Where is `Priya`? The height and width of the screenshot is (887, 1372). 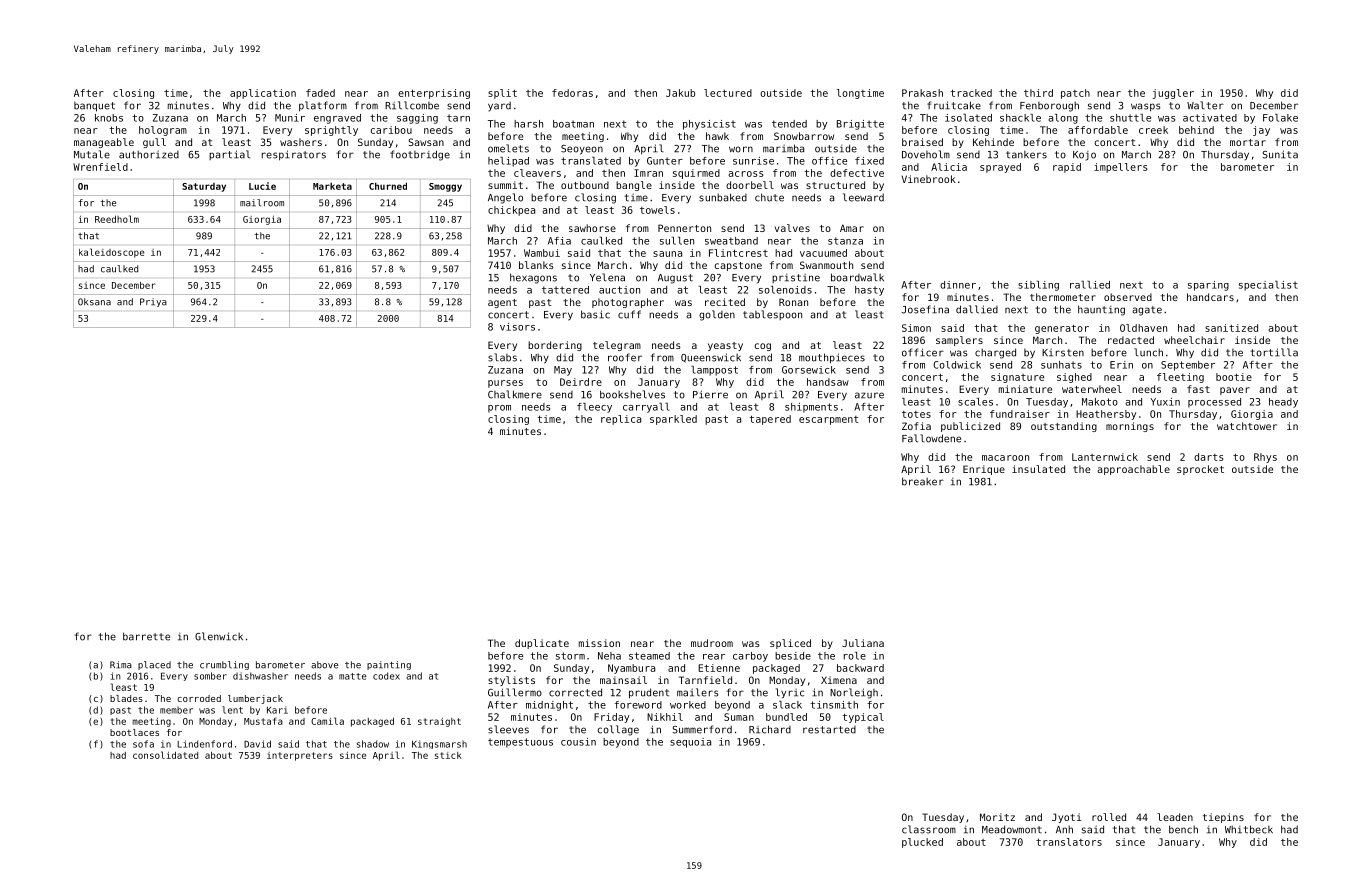 Priya is located at coordinates (153, 302).
